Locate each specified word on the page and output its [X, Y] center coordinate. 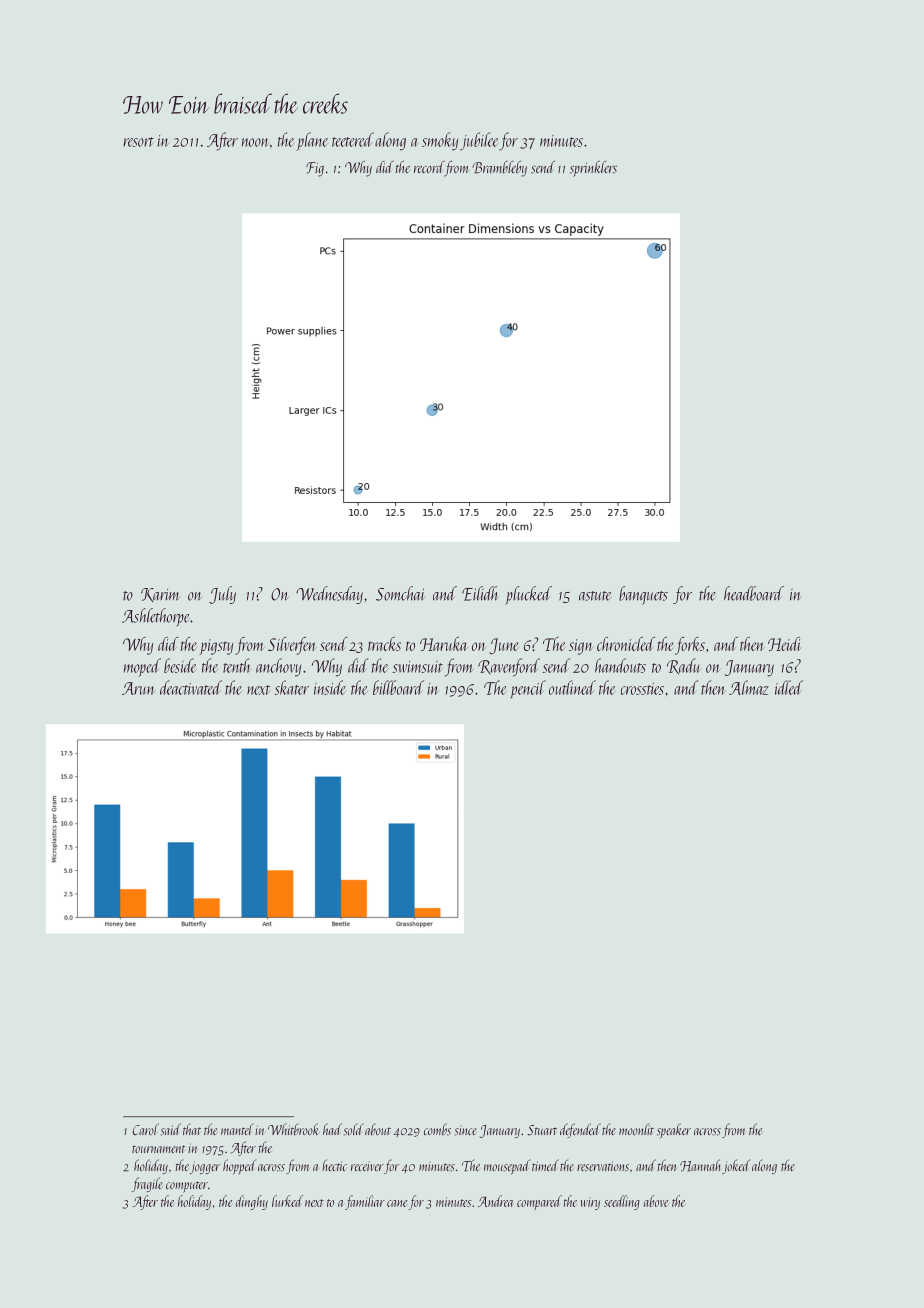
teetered [353, 139]
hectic [334, 1165]
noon [256, 142]
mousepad [507, 1166]
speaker [674, 1130]
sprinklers [593, 169]
